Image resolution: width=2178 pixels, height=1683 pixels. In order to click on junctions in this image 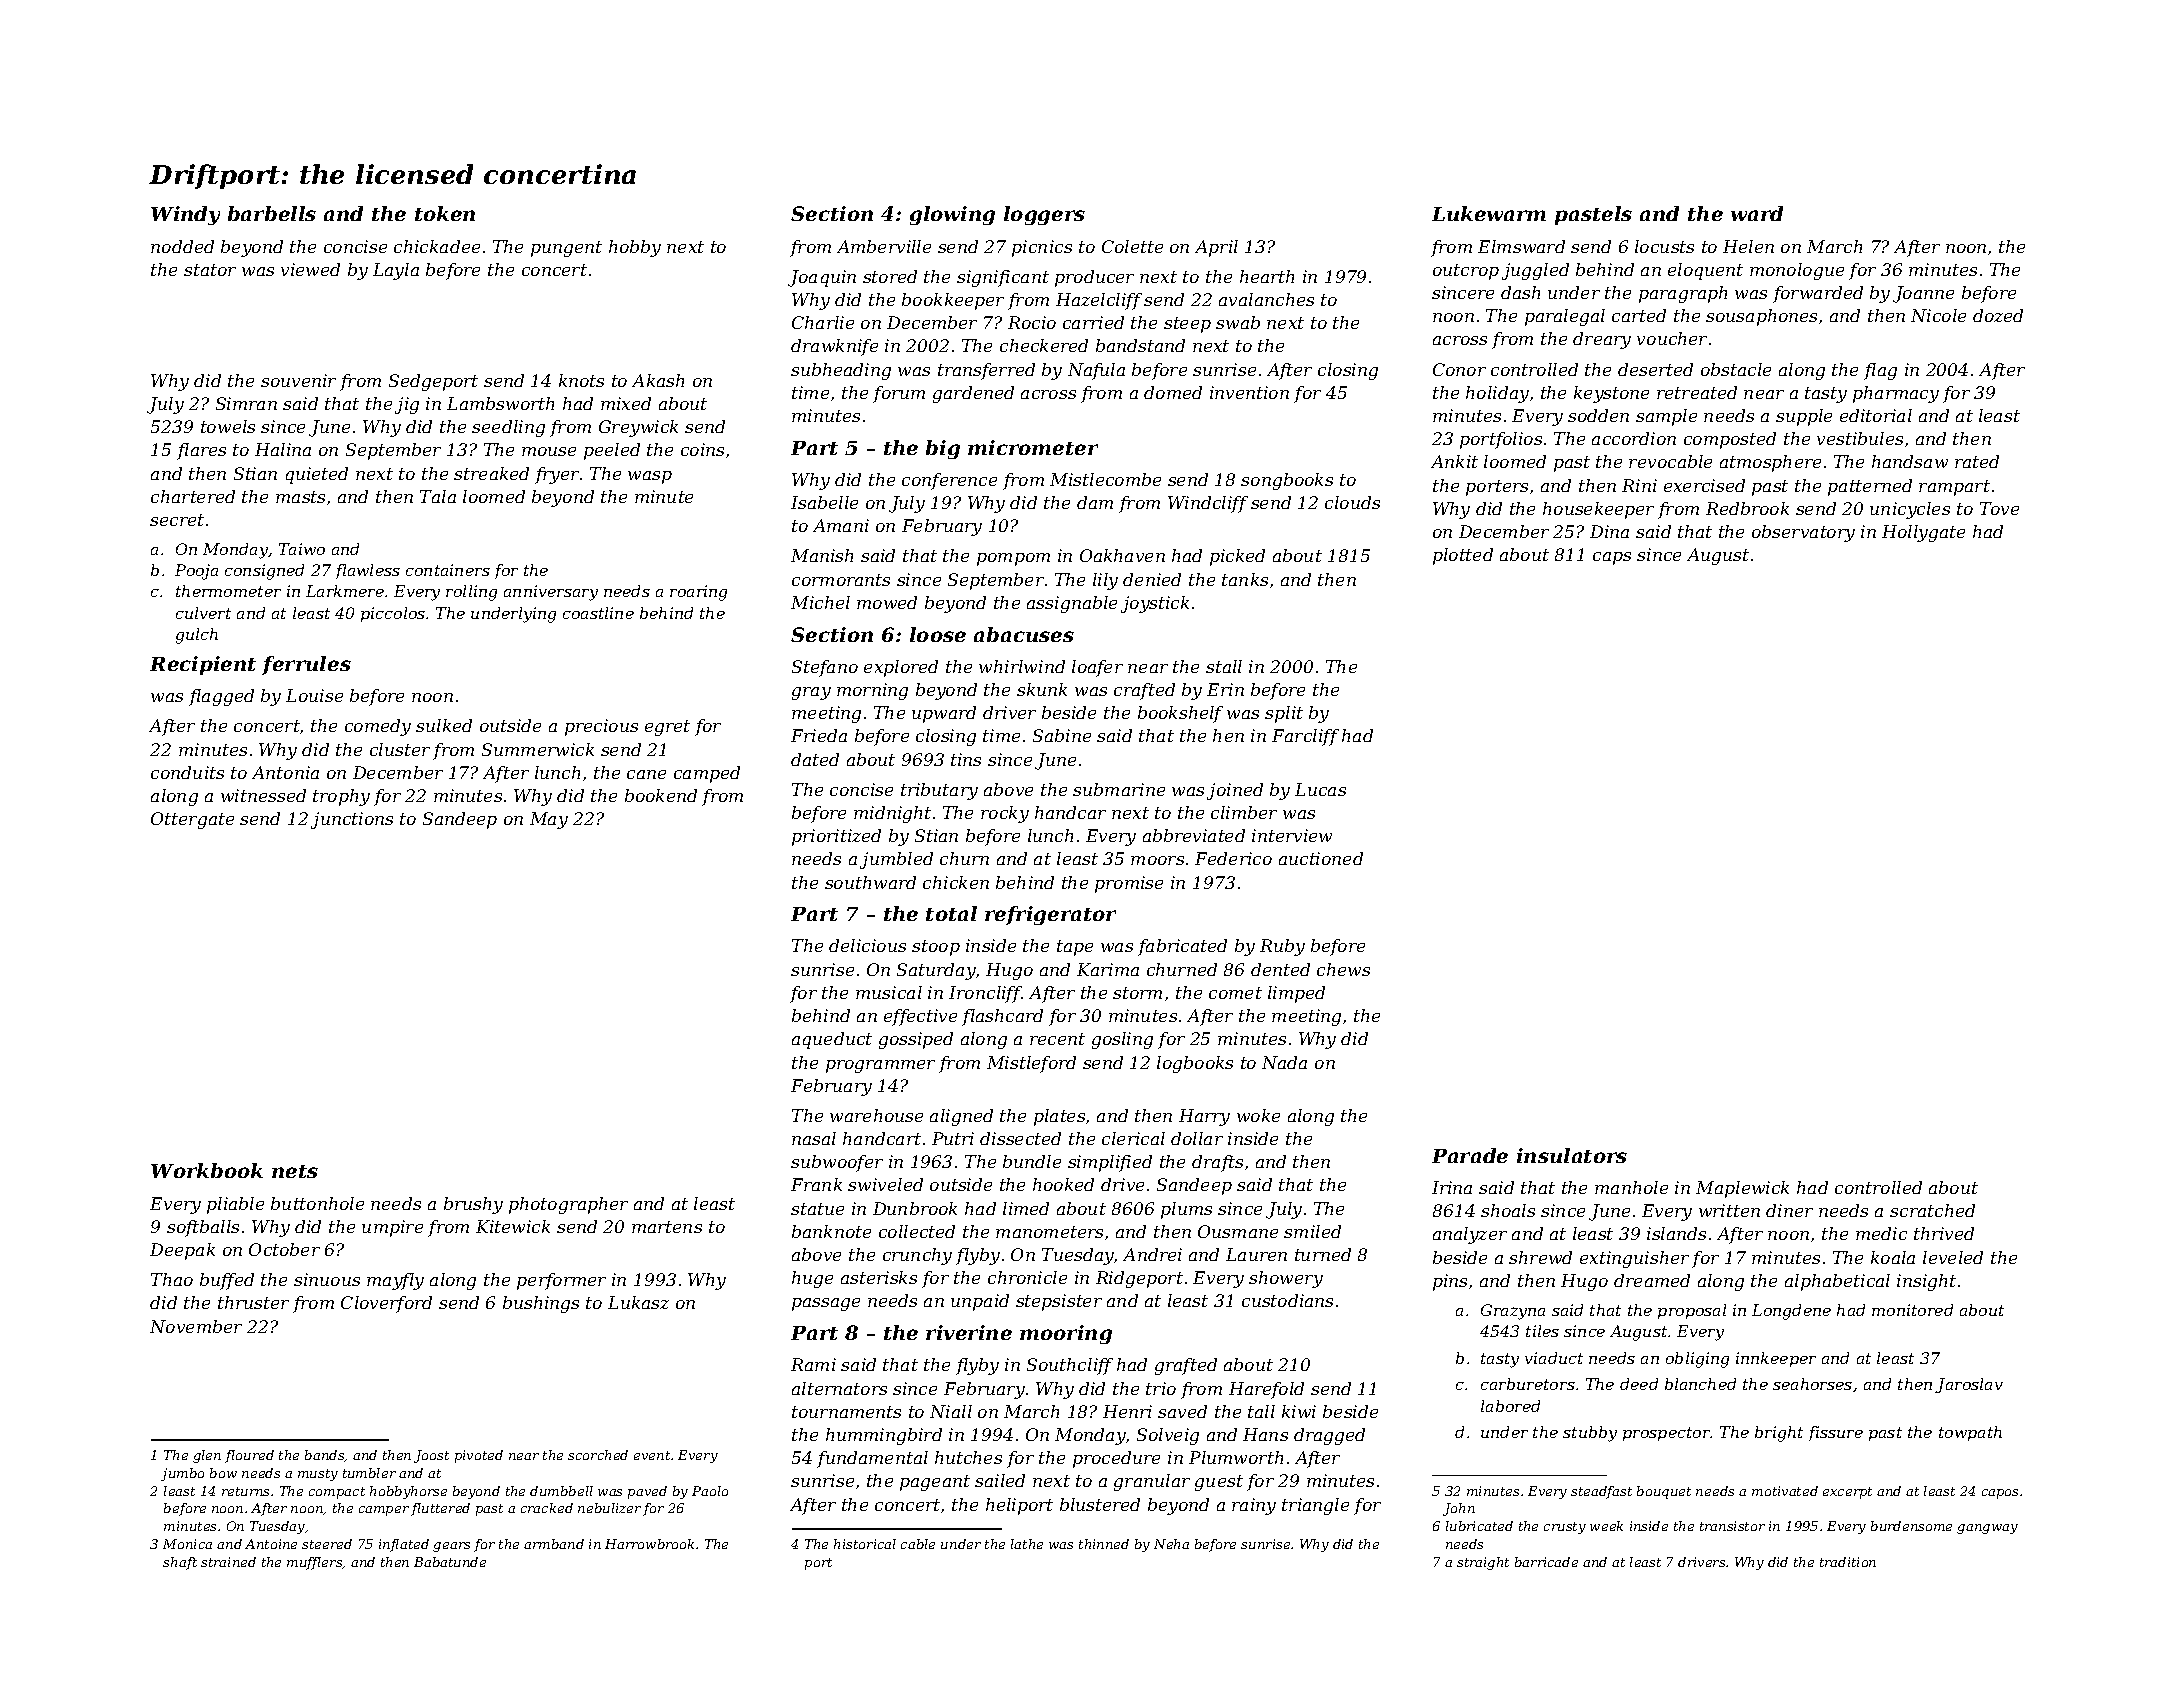, I will do `click(352, 820)`.
